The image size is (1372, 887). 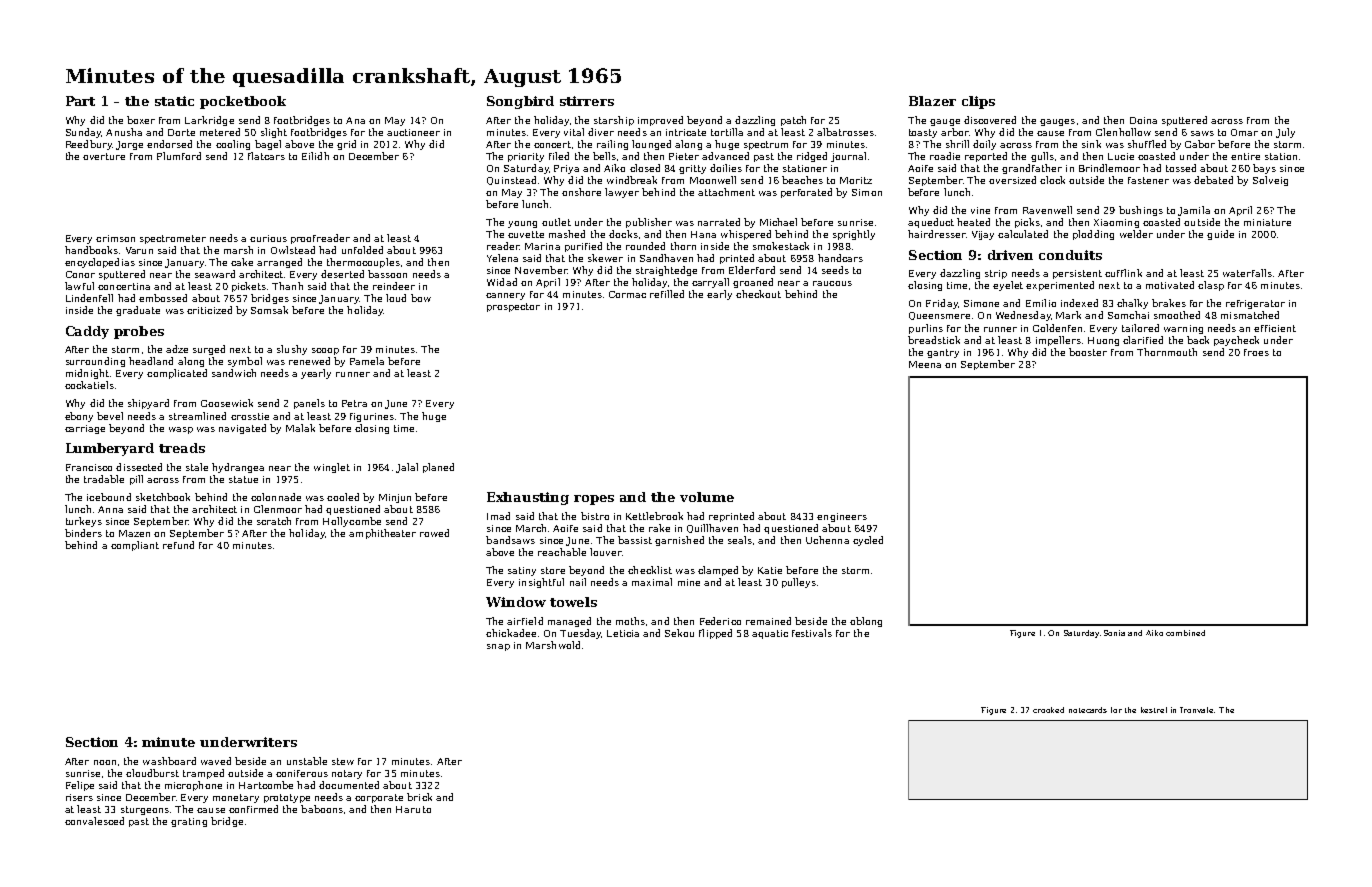 I want to click on Part, so click(x=80, y=101).
